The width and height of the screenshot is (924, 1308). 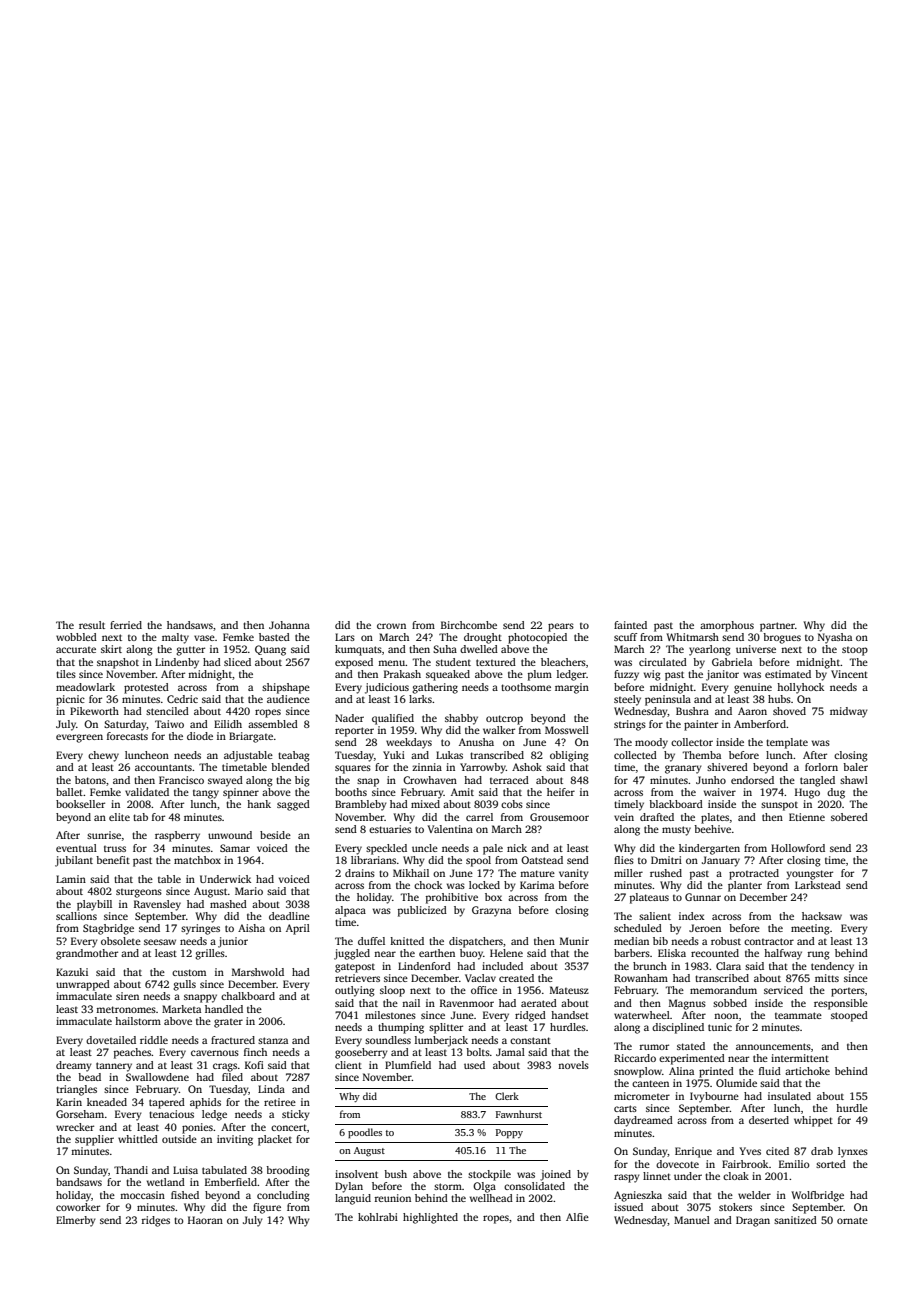 I want to click on responsible, so click(x=841, y=1004).
